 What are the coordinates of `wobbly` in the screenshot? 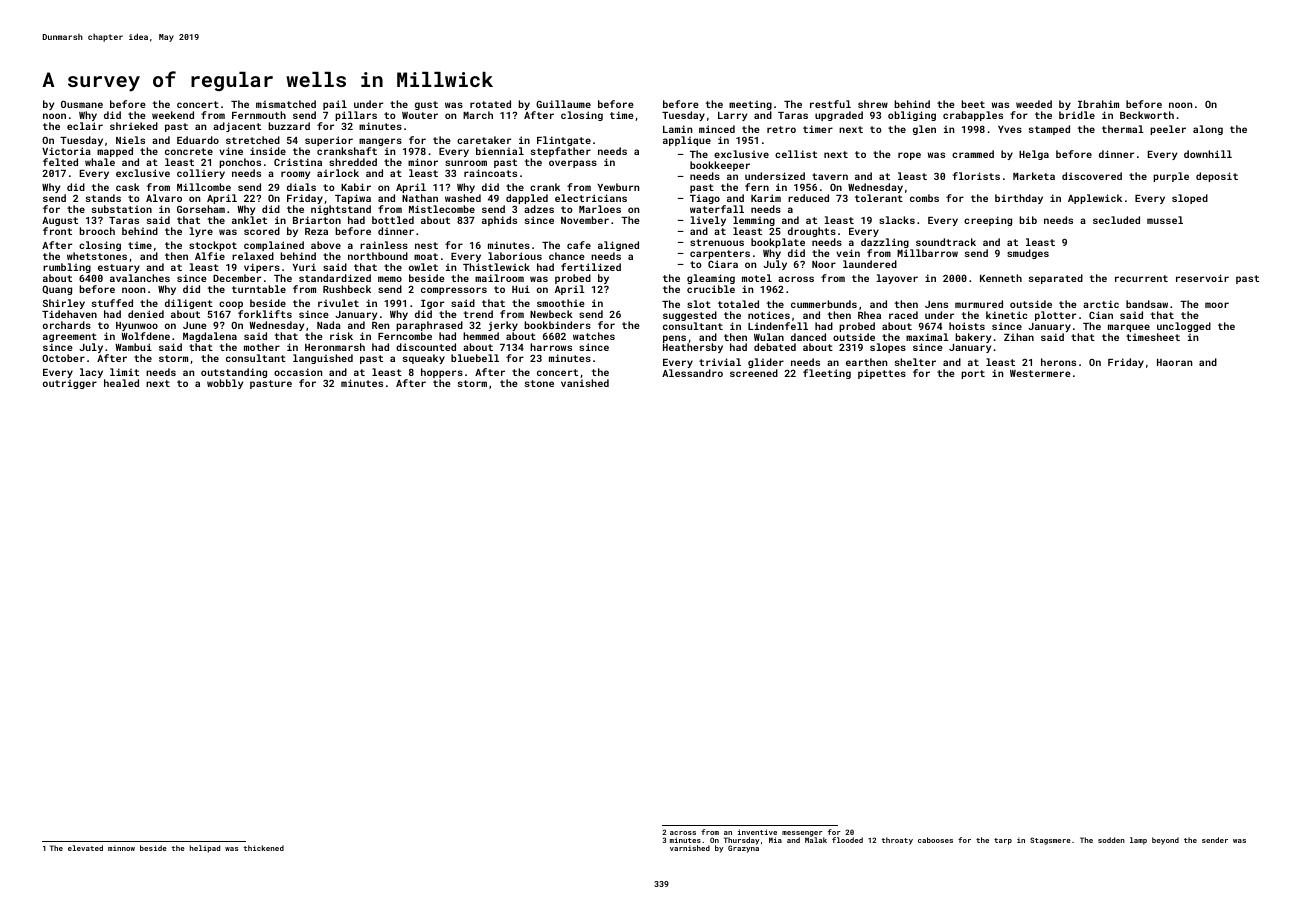 It's located at (225, 384).
